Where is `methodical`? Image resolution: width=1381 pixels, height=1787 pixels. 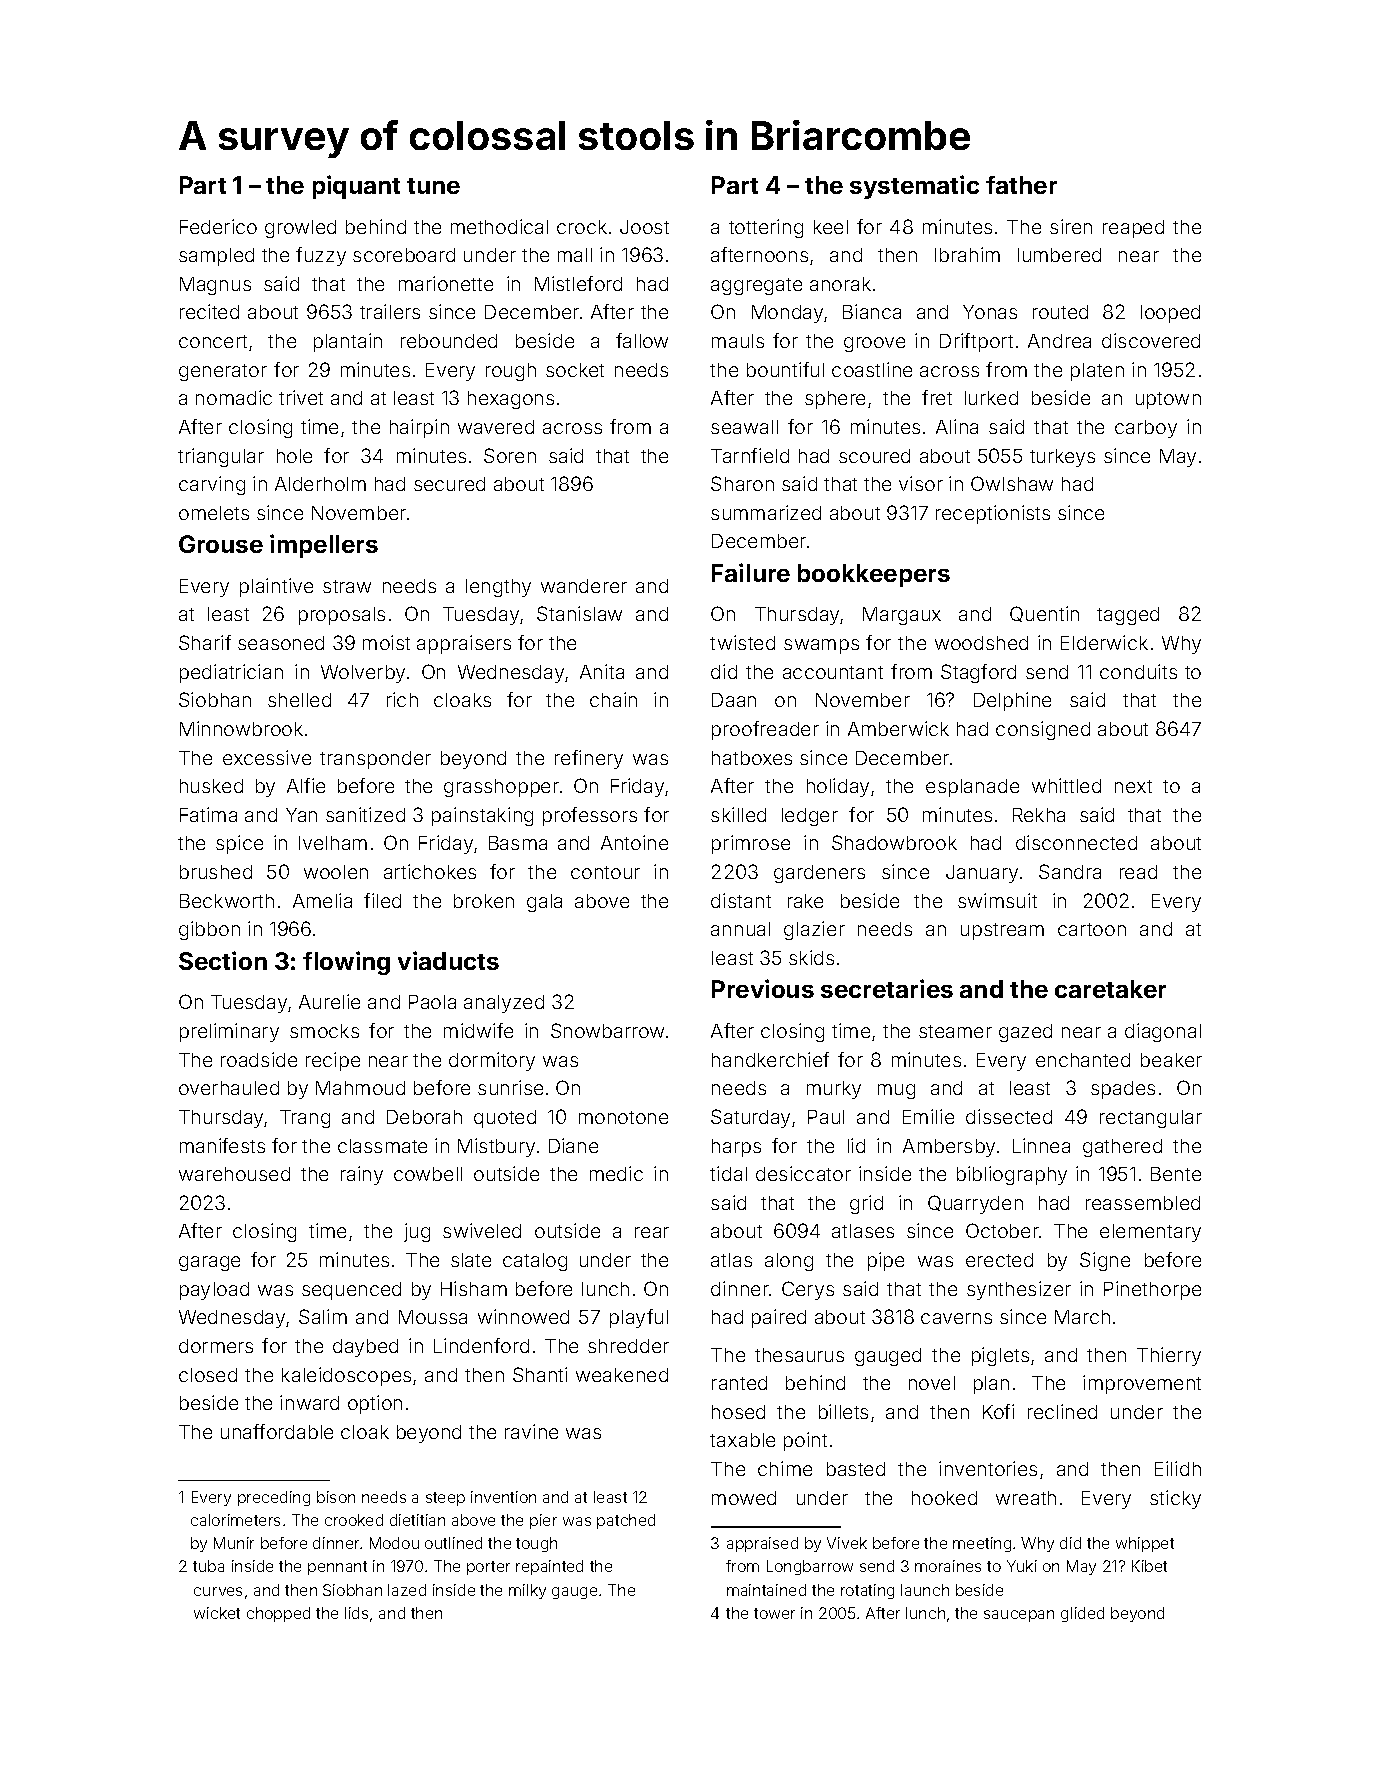
methodical is located at coordinates (499, 226).
